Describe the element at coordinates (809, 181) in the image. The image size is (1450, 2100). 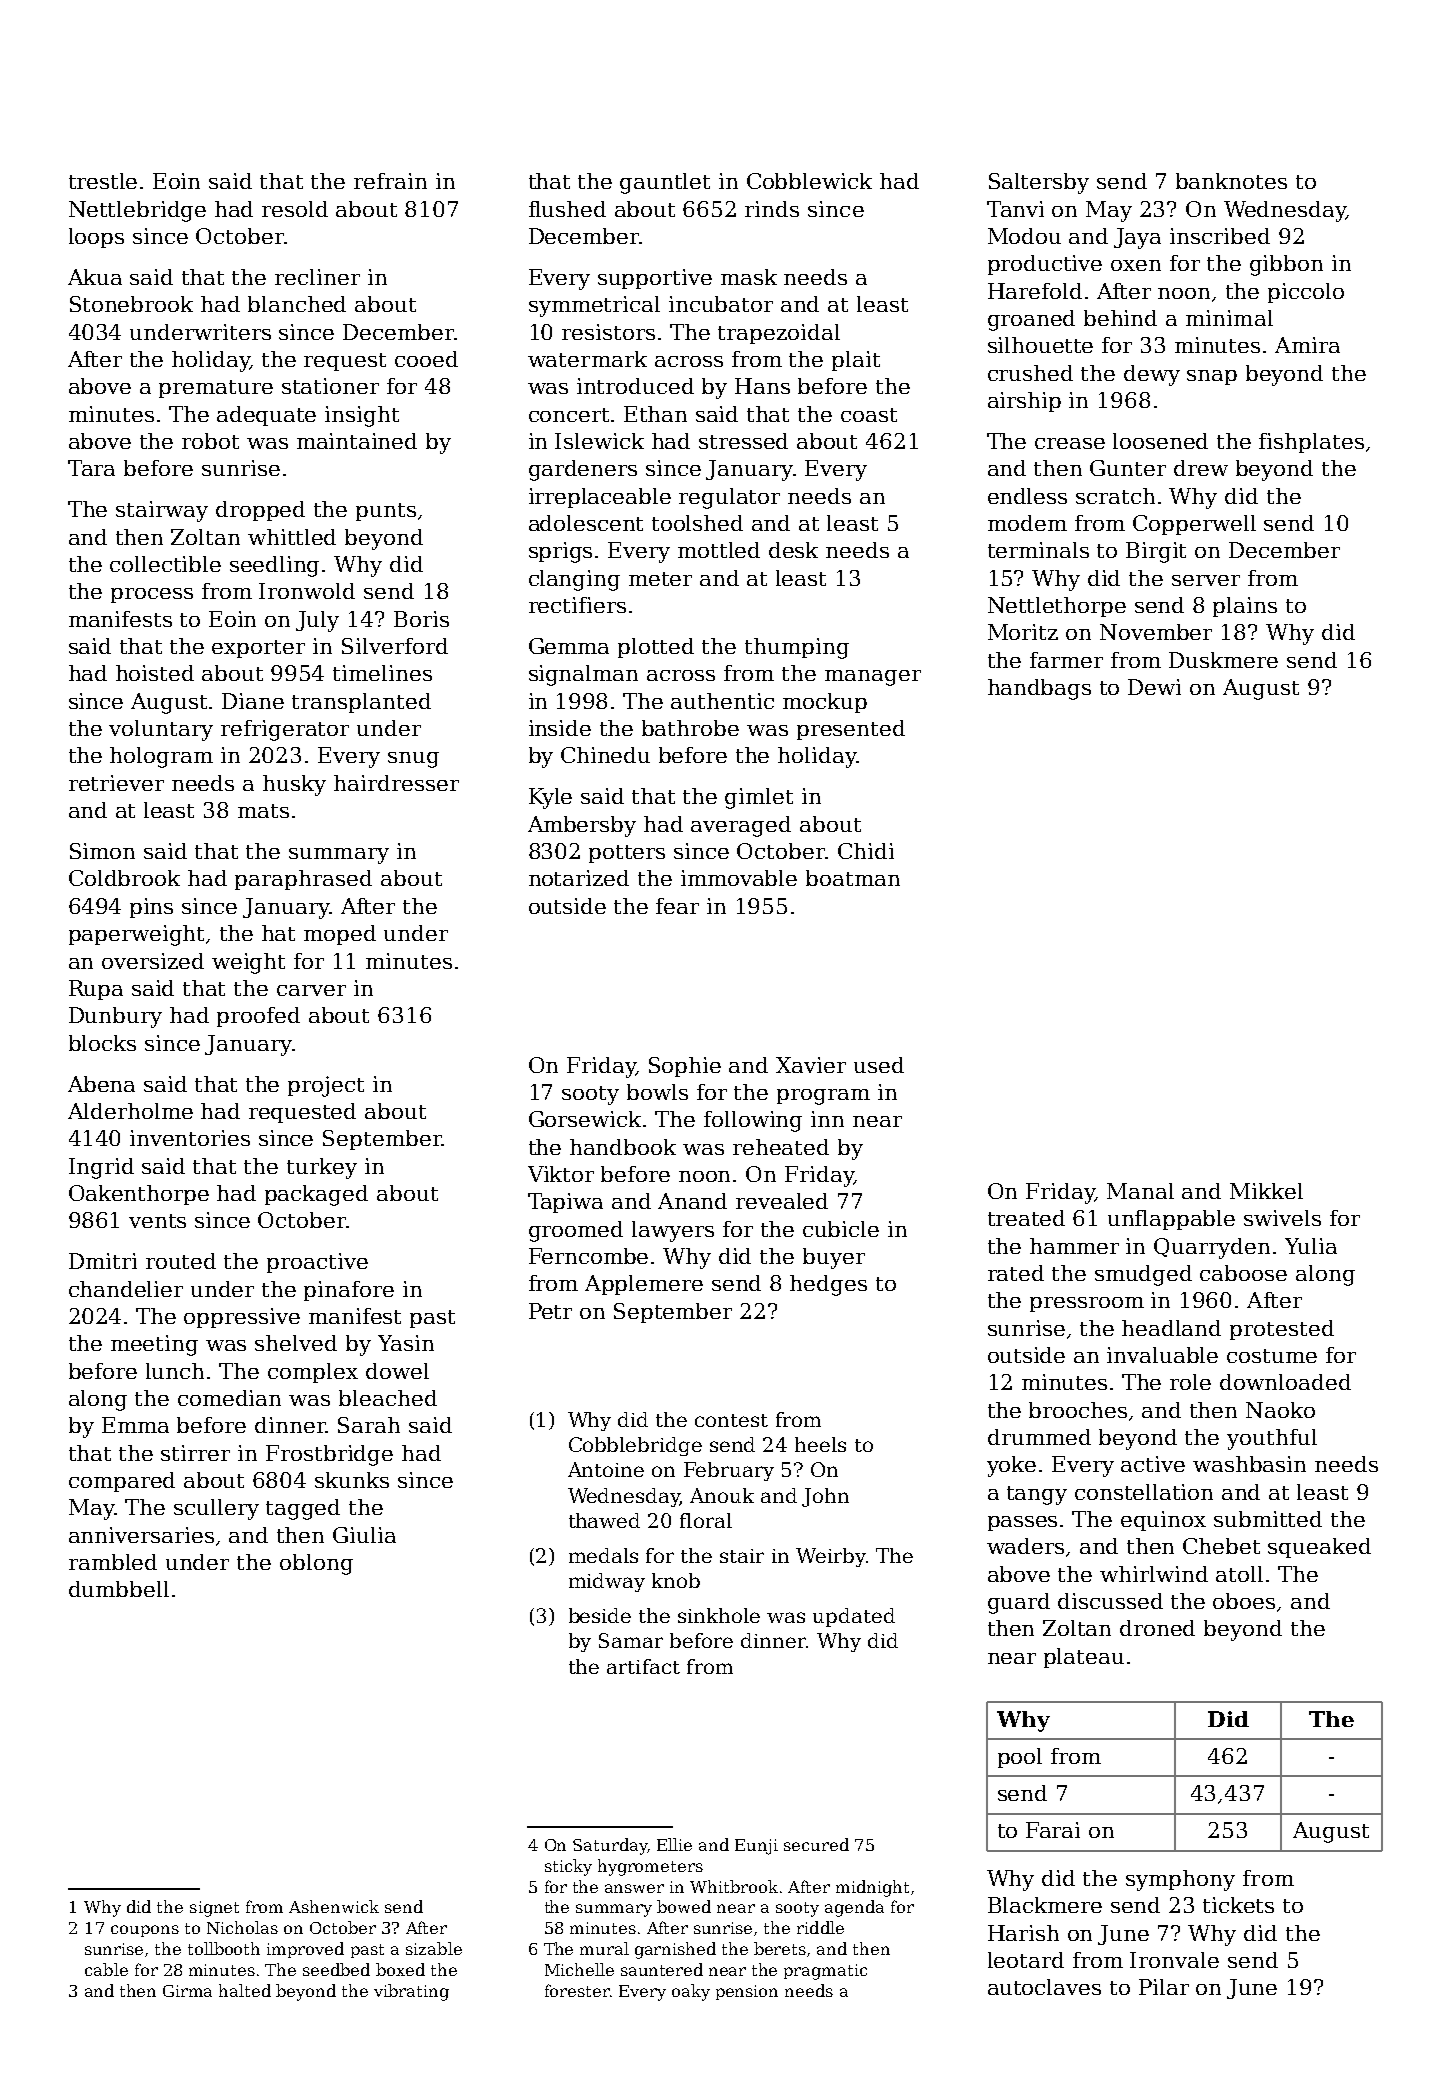
I see `Cobblewick` at that location.
